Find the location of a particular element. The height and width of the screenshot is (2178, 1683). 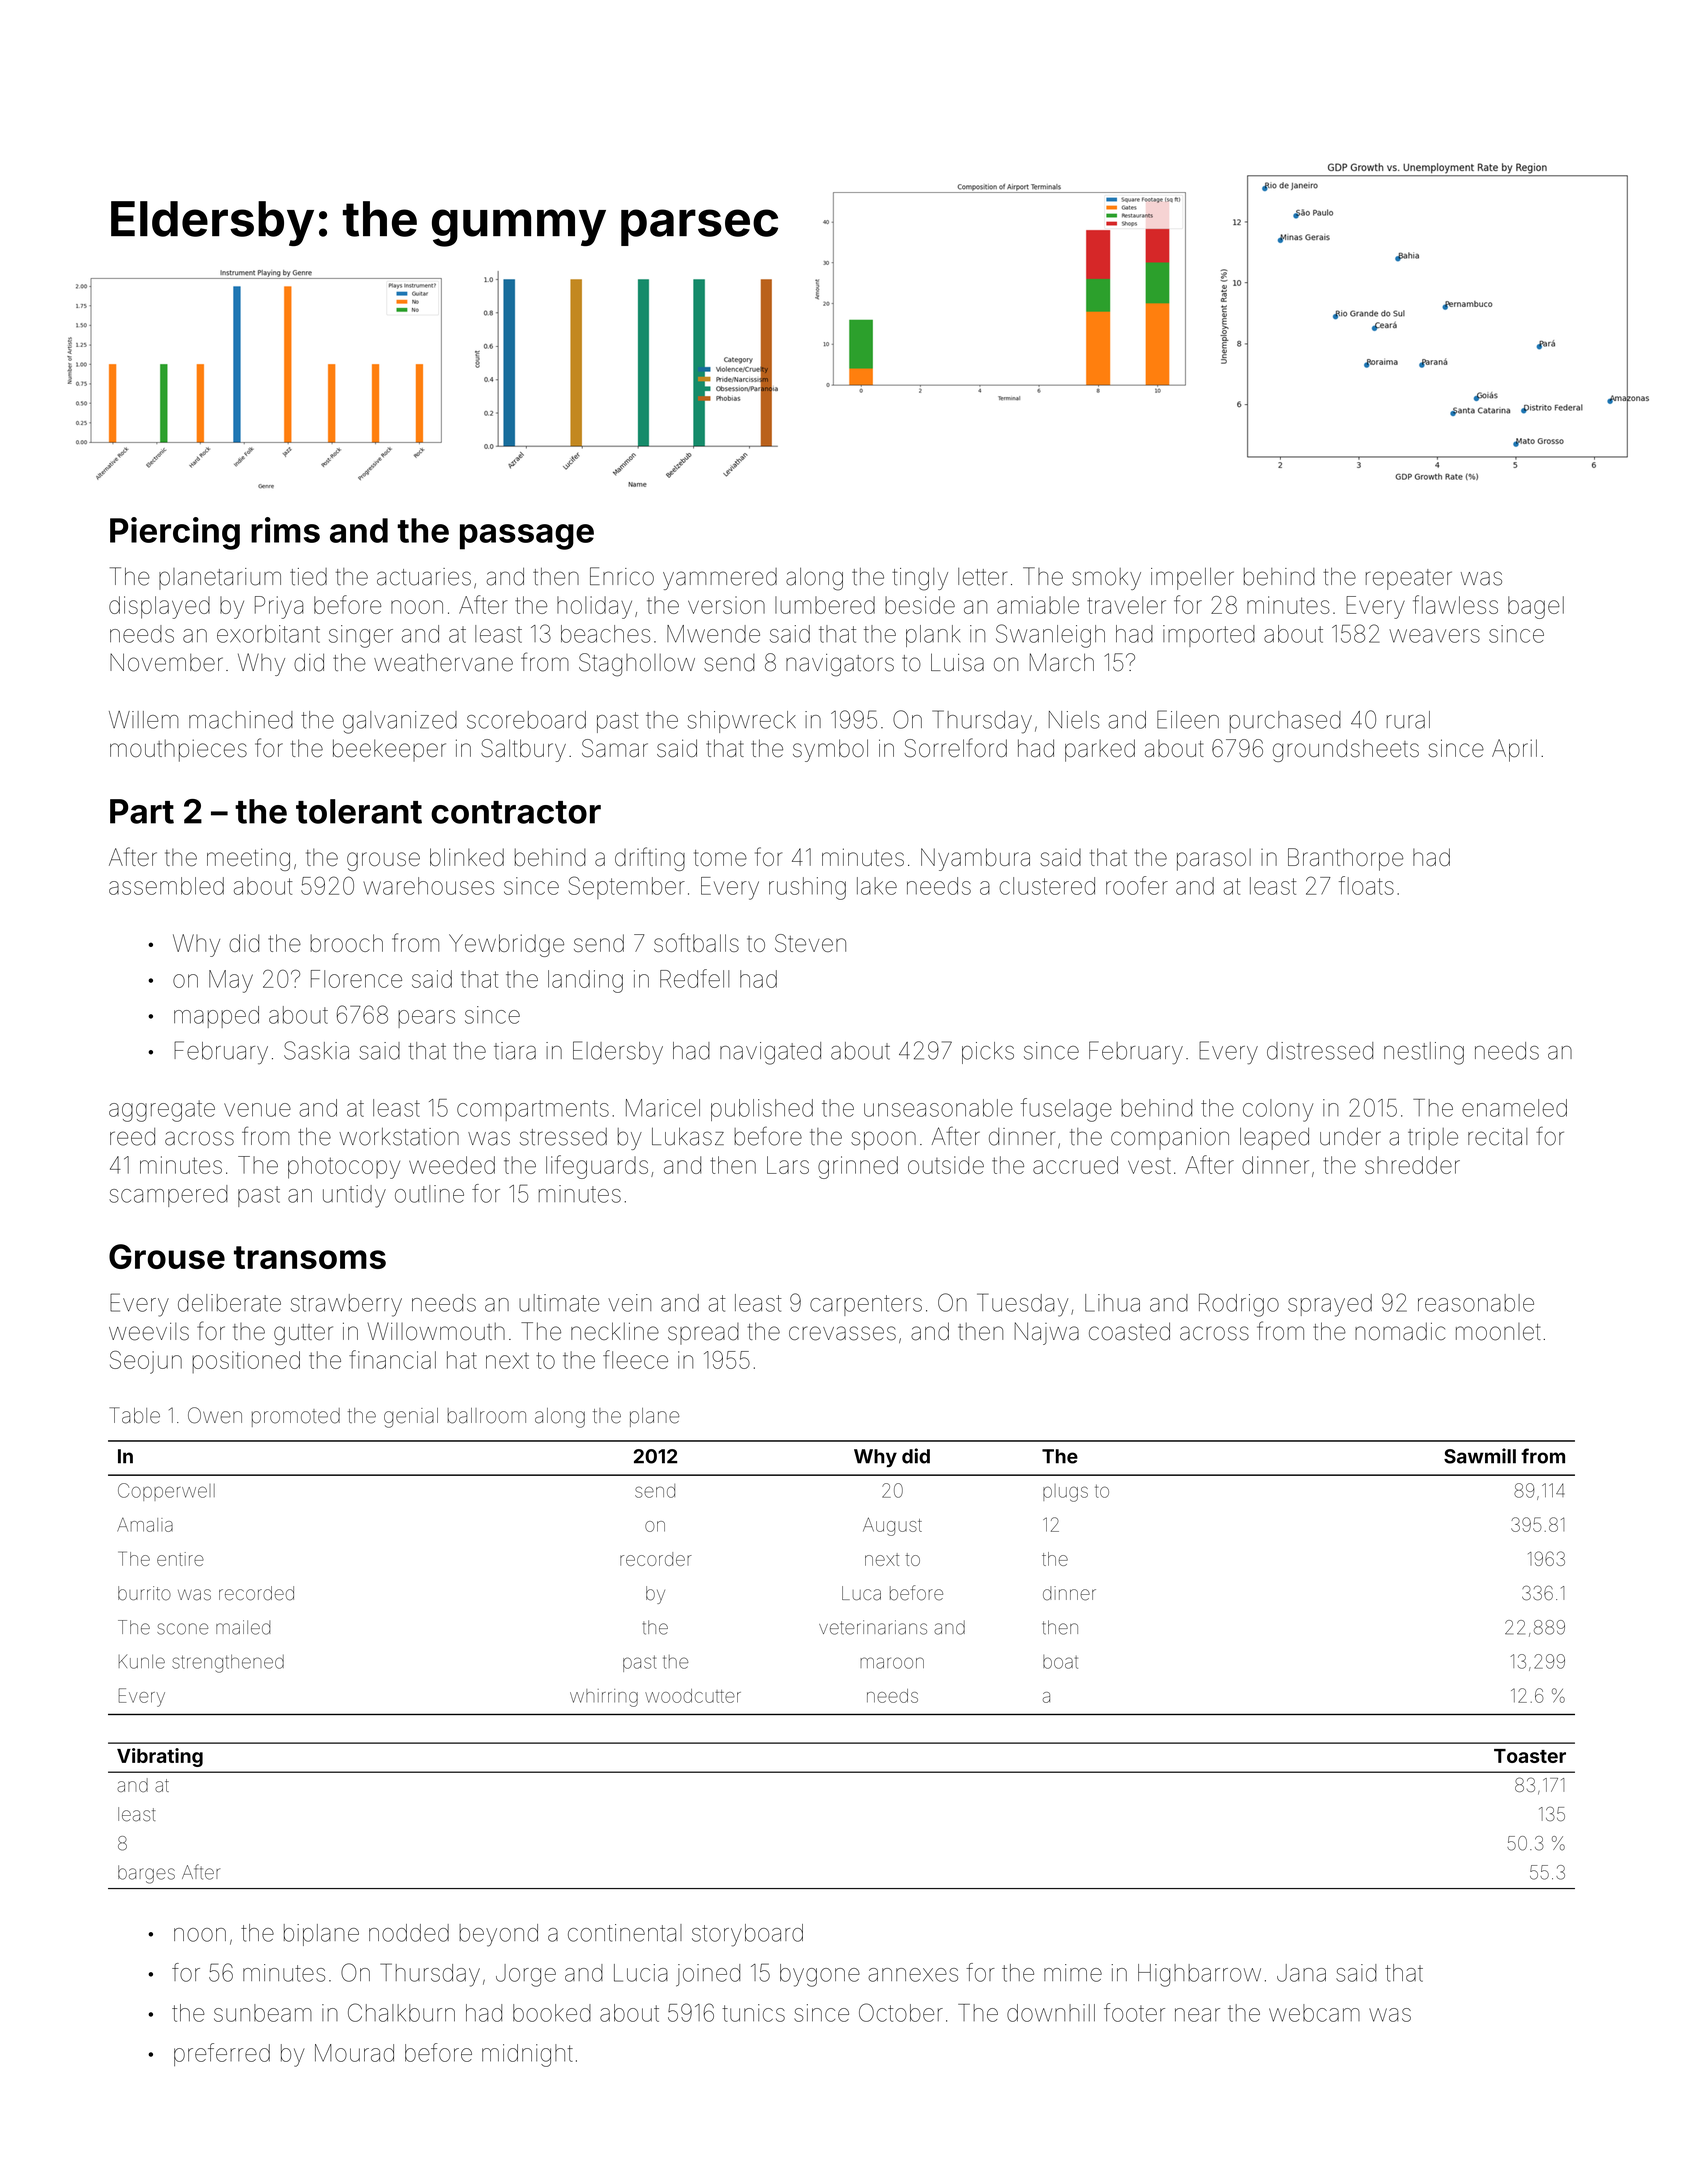

webcam is located at coordinates (1314, 2013).
